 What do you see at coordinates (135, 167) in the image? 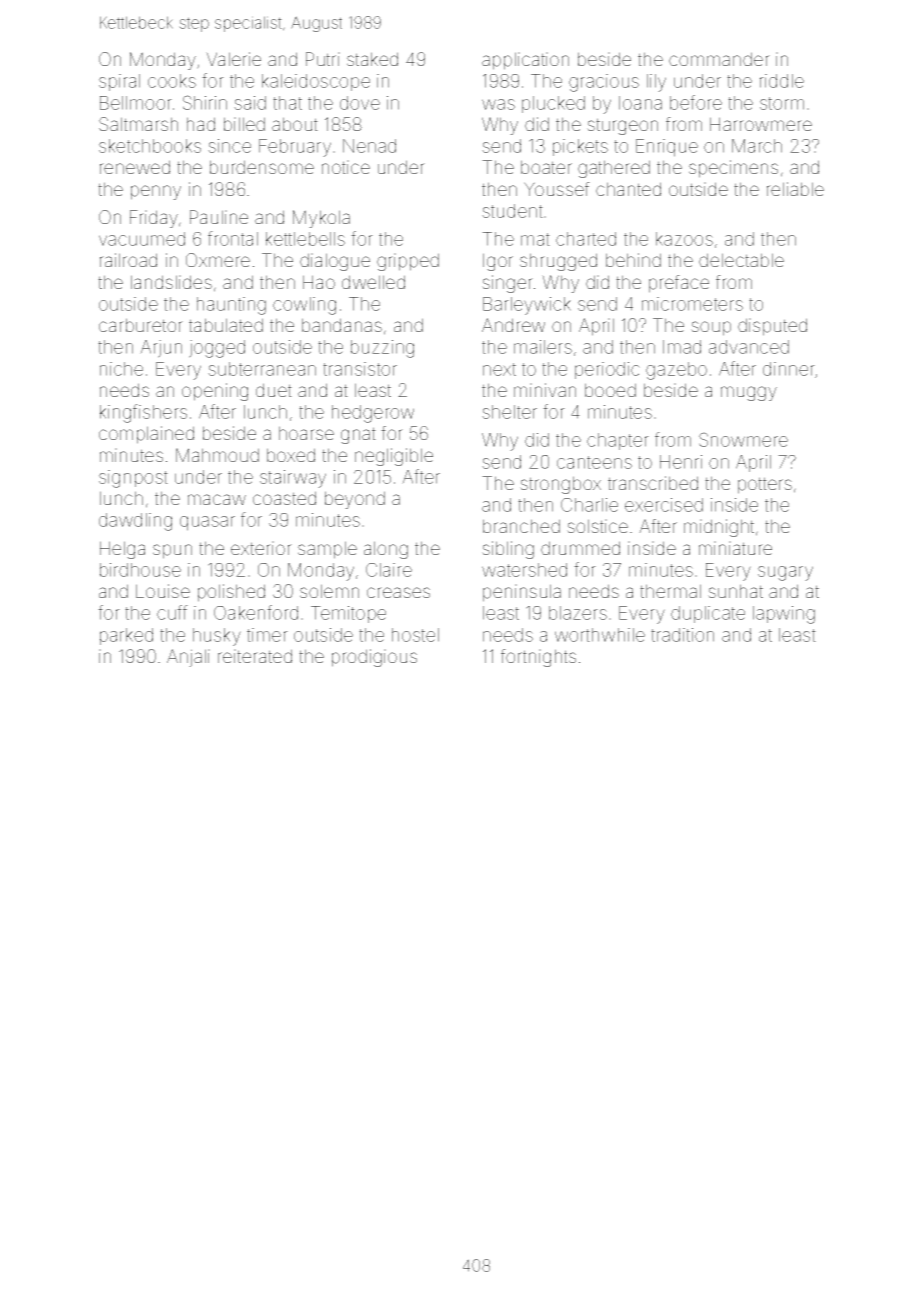
I see `renewed` at bounding box center [135, 167].
